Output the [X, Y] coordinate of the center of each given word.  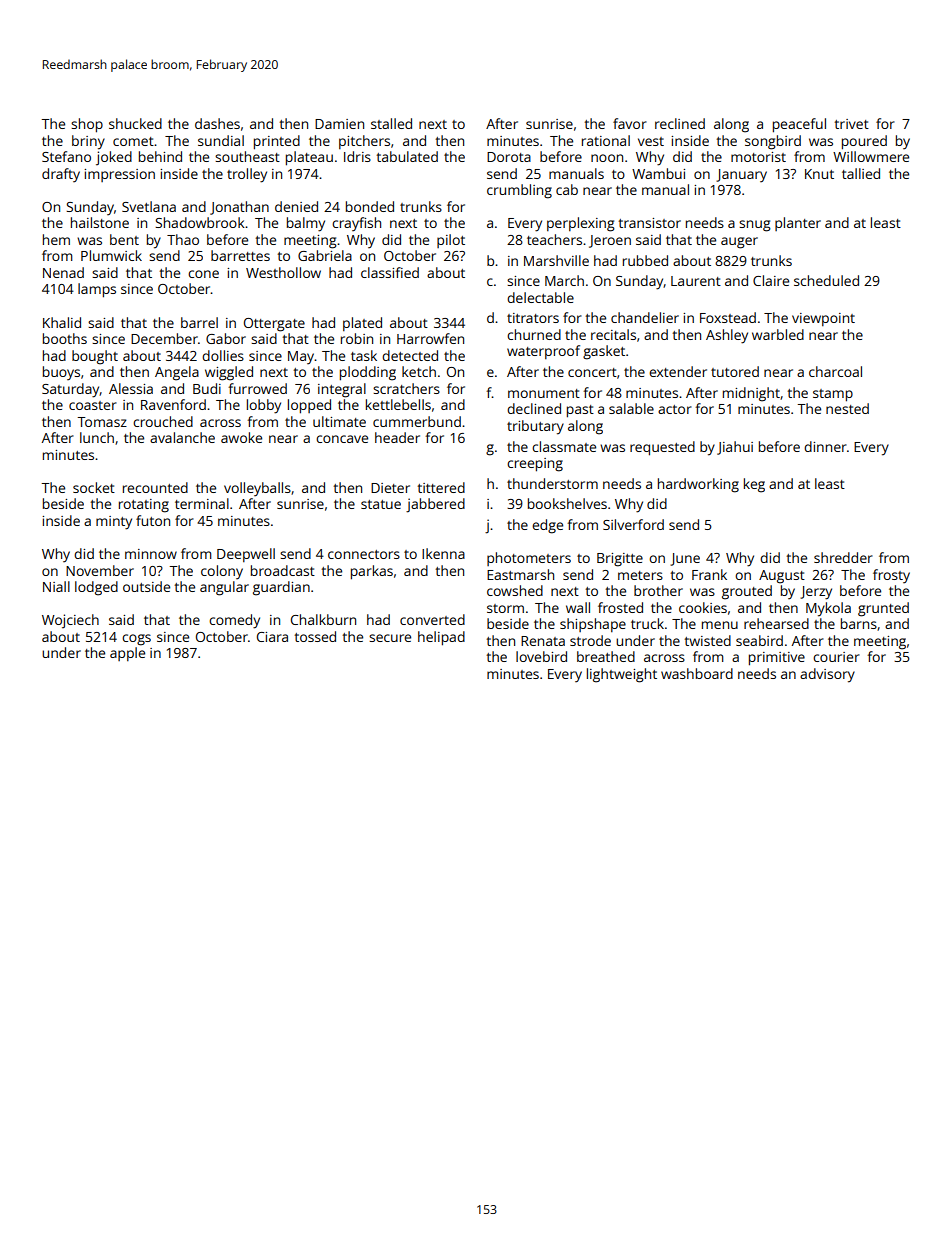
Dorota [509, 157]
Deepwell [246, 555]
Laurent [696, 281]
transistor [649, 223]
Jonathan [239, 208]
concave [342, 439]
